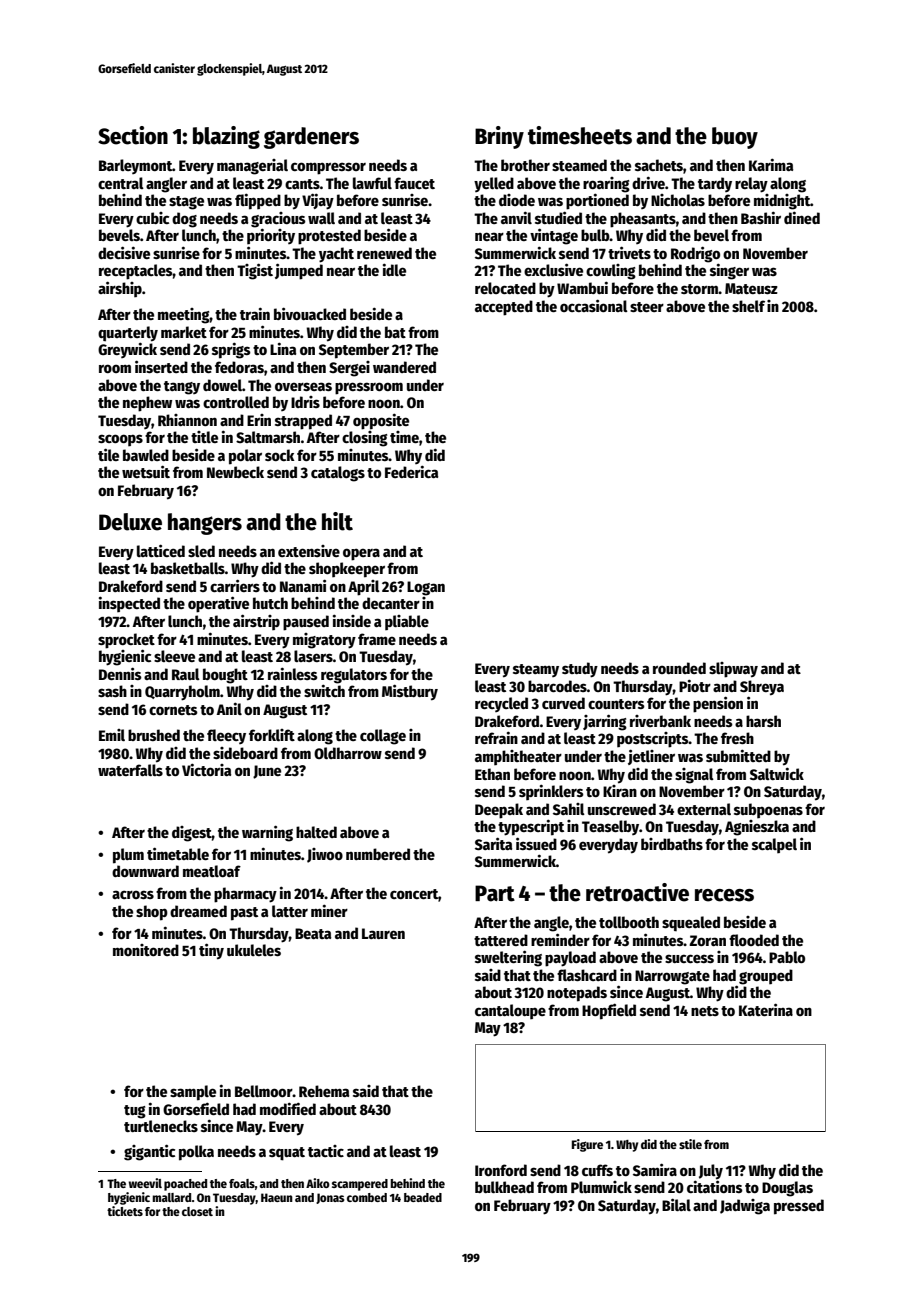 The width and height of the screenshot is (924, 1308). I want to click on dined, so click(802, 217).
